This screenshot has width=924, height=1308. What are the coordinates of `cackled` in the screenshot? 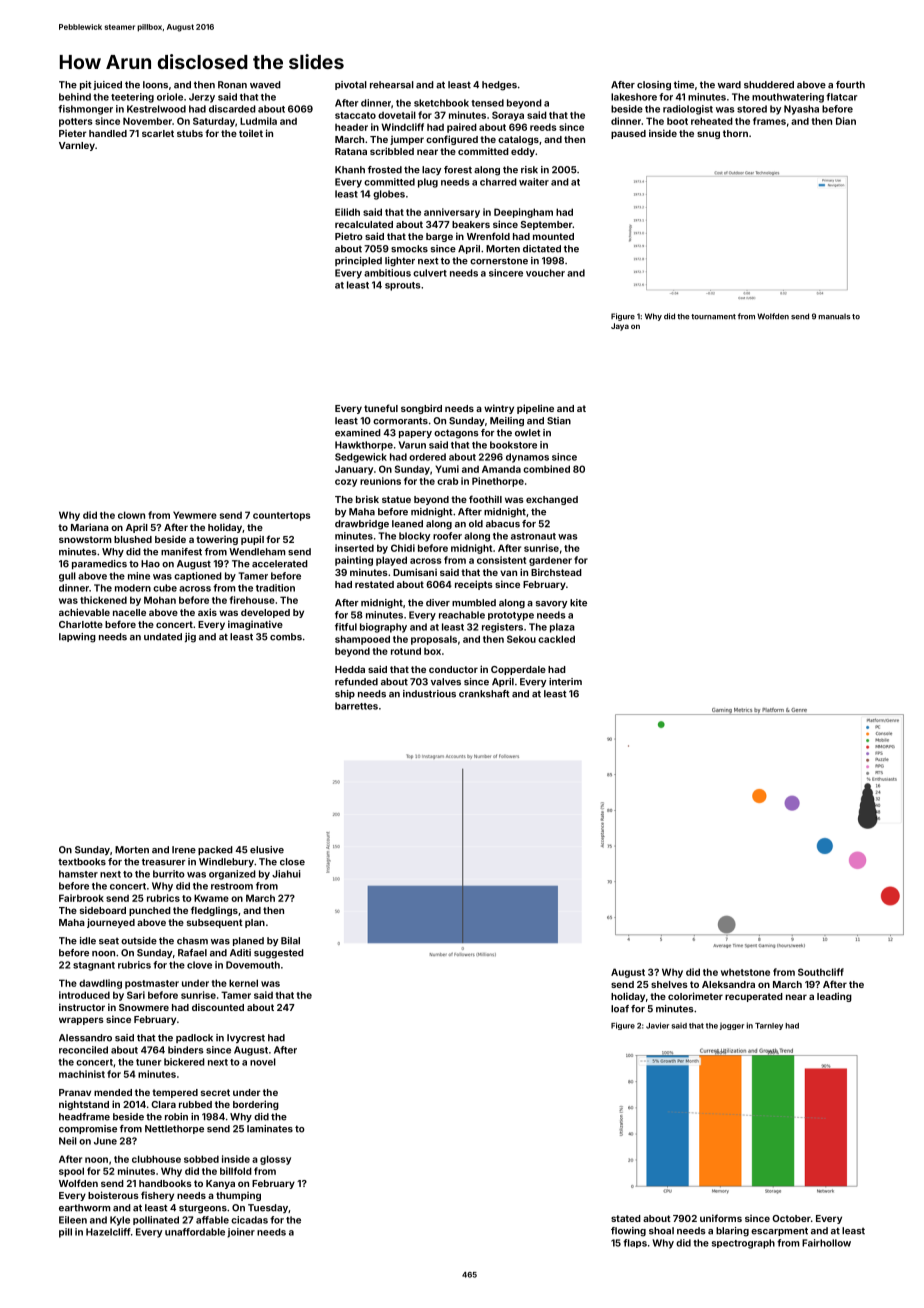 It's located at (556, 639).
